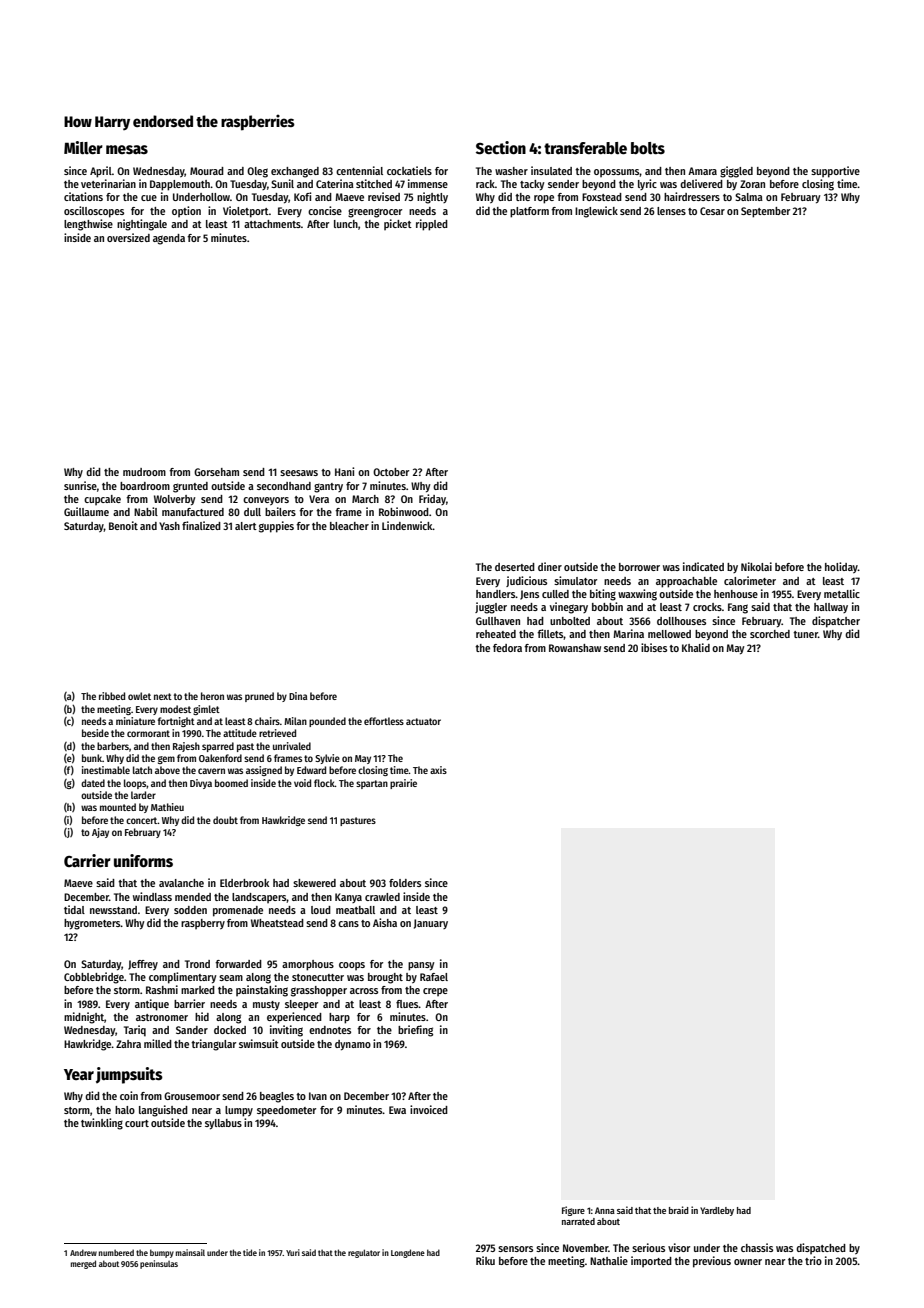  Describe the element at coordinates (585, 148) in the screenshot. I see `transferable` at that location.
